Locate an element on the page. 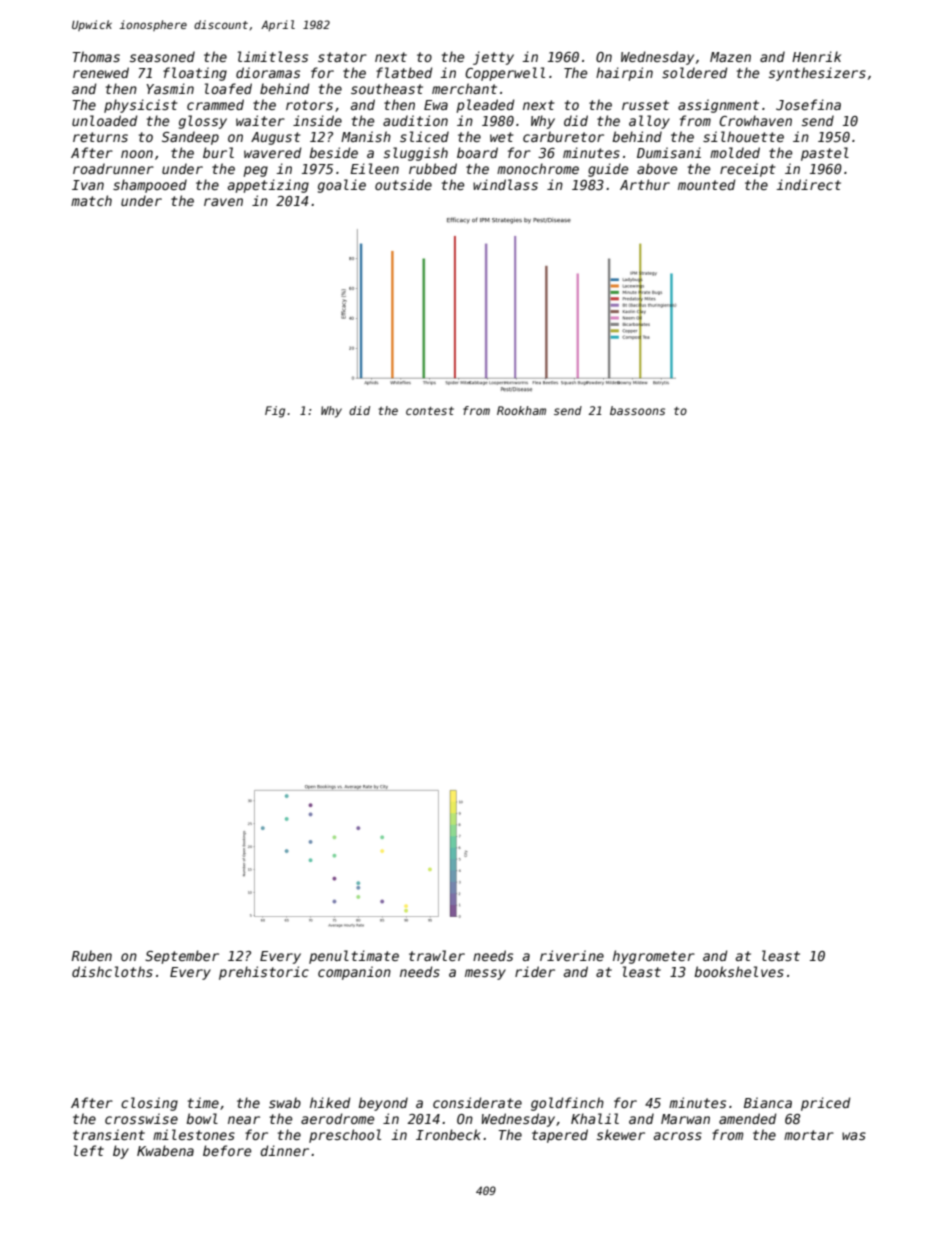 The height and width of the image is (1233, 952). left is located at coordinates (89, 1150).
